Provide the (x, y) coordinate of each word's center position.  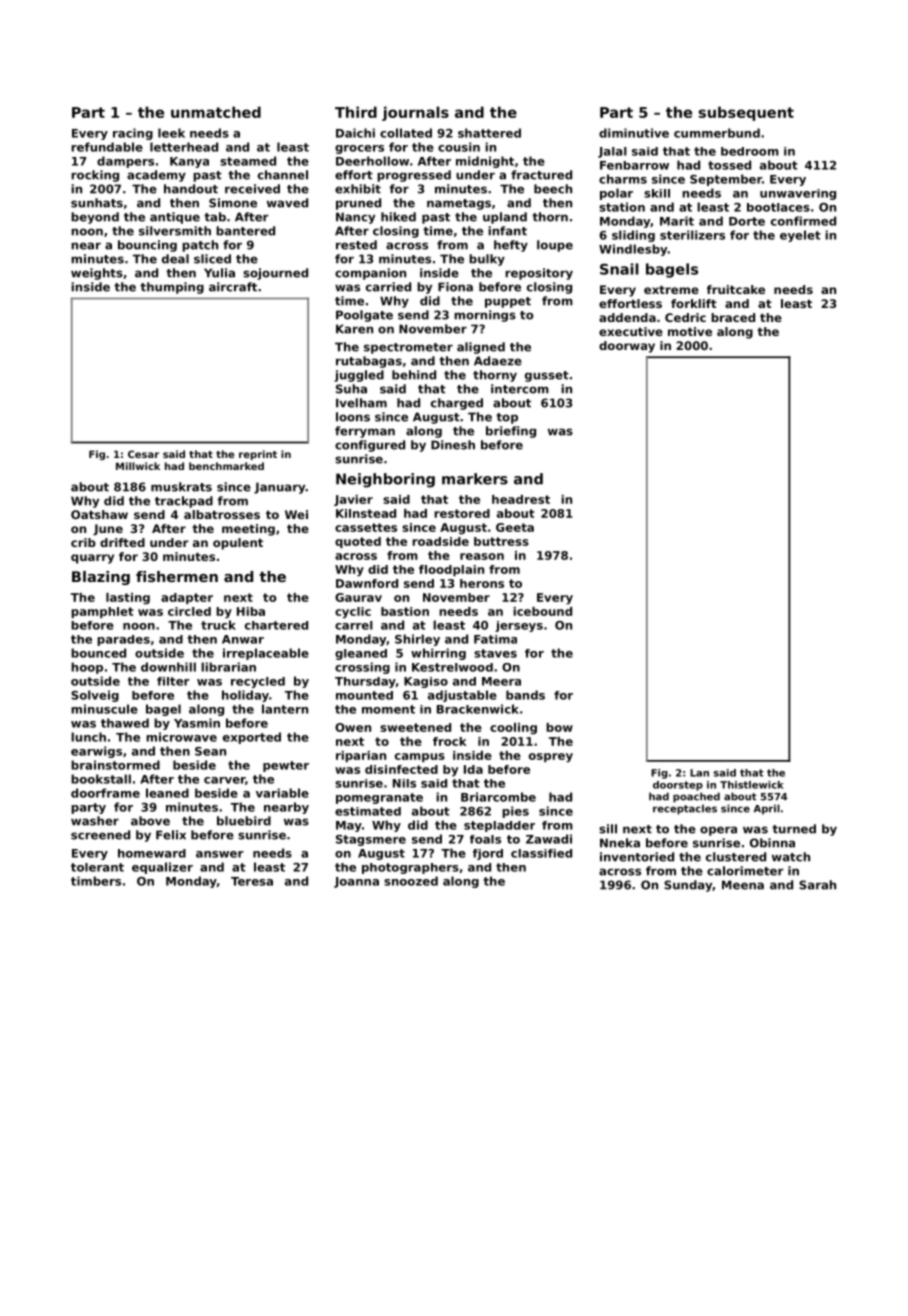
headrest (521, 499)
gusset (547, 376)
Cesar (143, 454)
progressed (414, 176)
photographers (410, 868)
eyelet (800, 236)
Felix (171, 835)
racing (133, 134)
